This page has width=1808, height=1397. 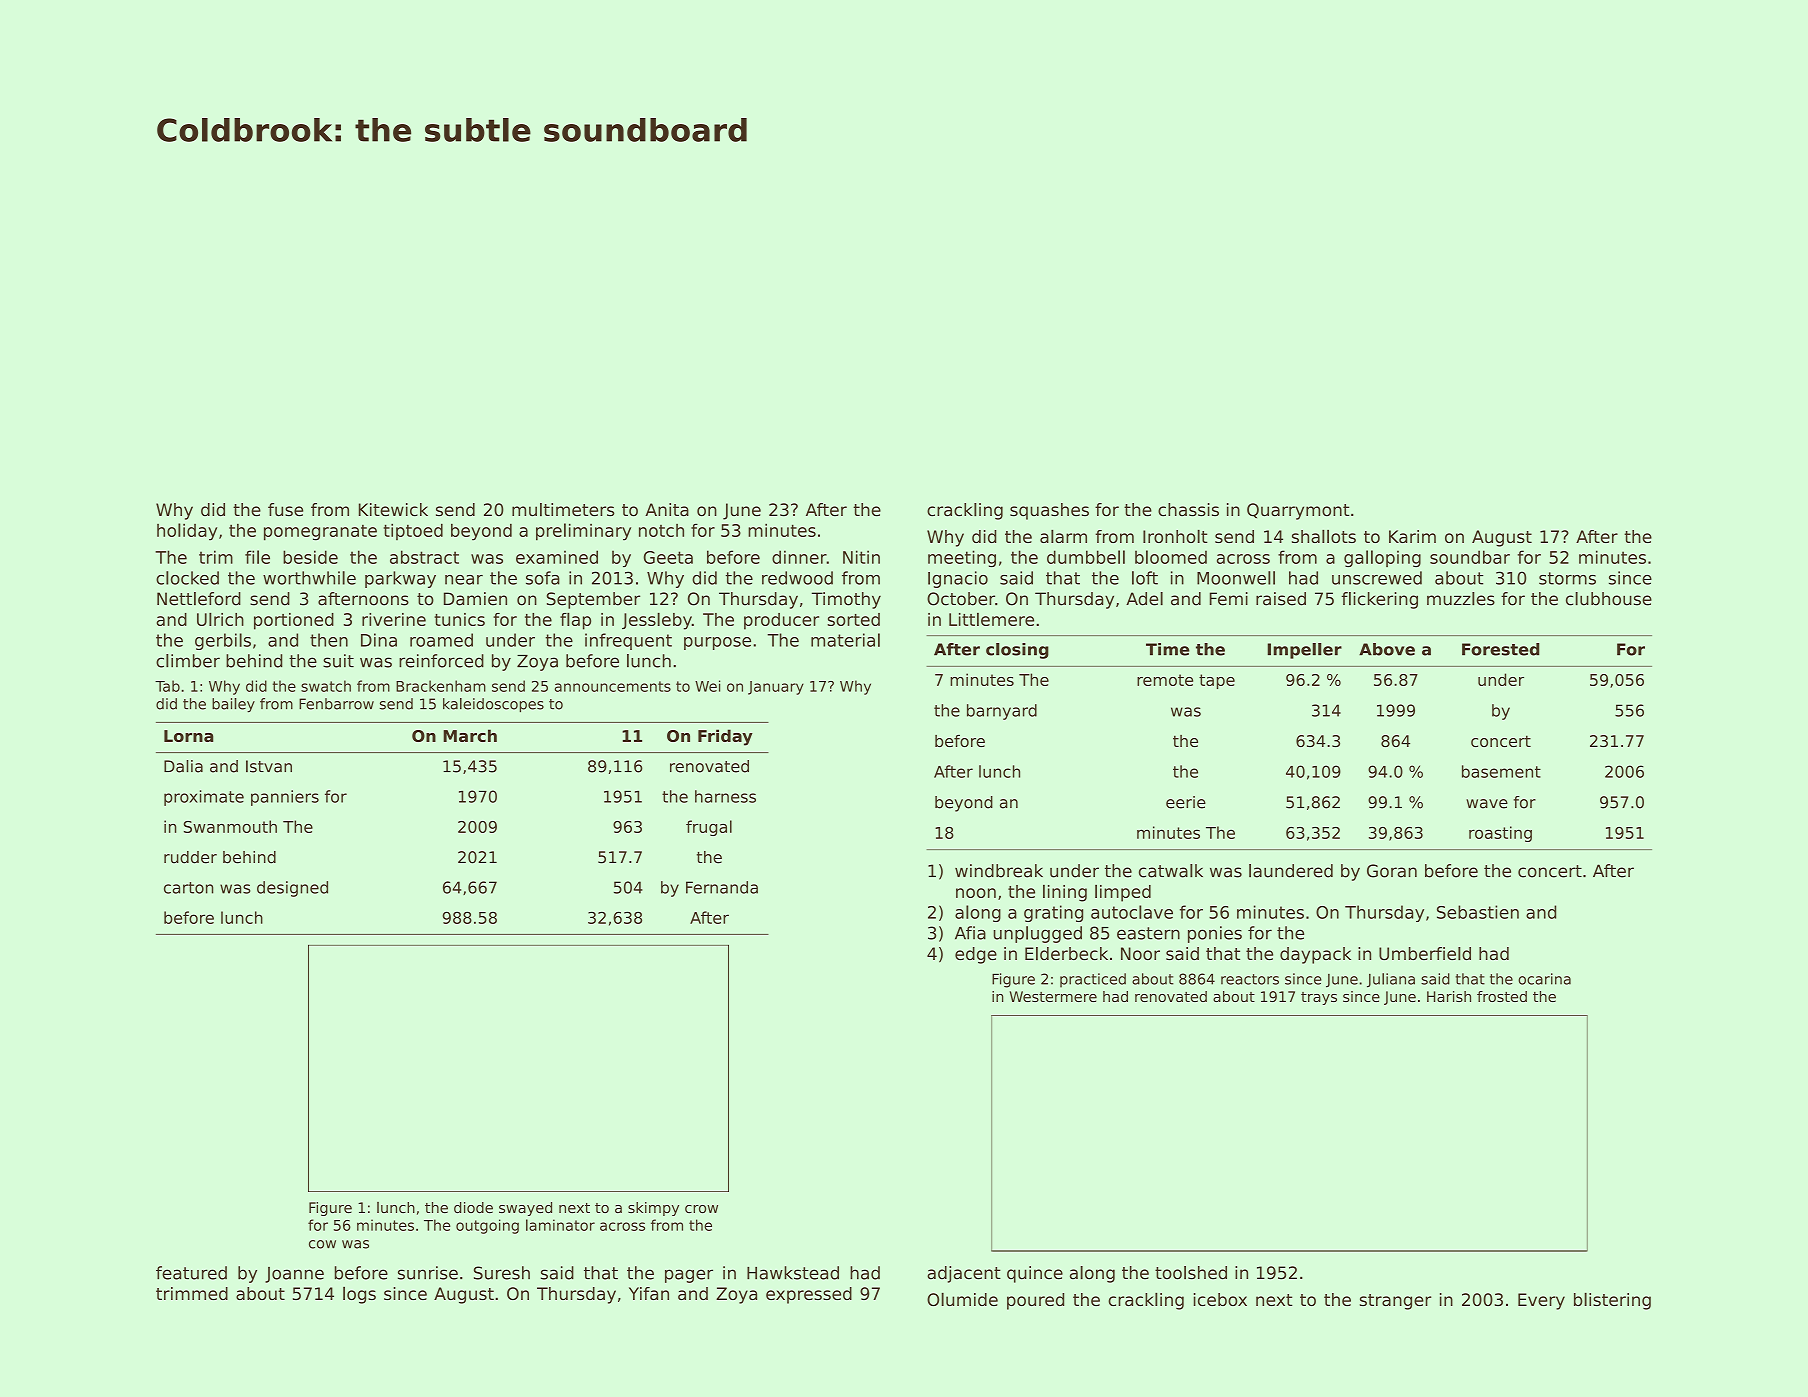 What do you see at coordinates (1053, 996) in the page?
I see `Westermere` at bounding box center [1053, 996].
